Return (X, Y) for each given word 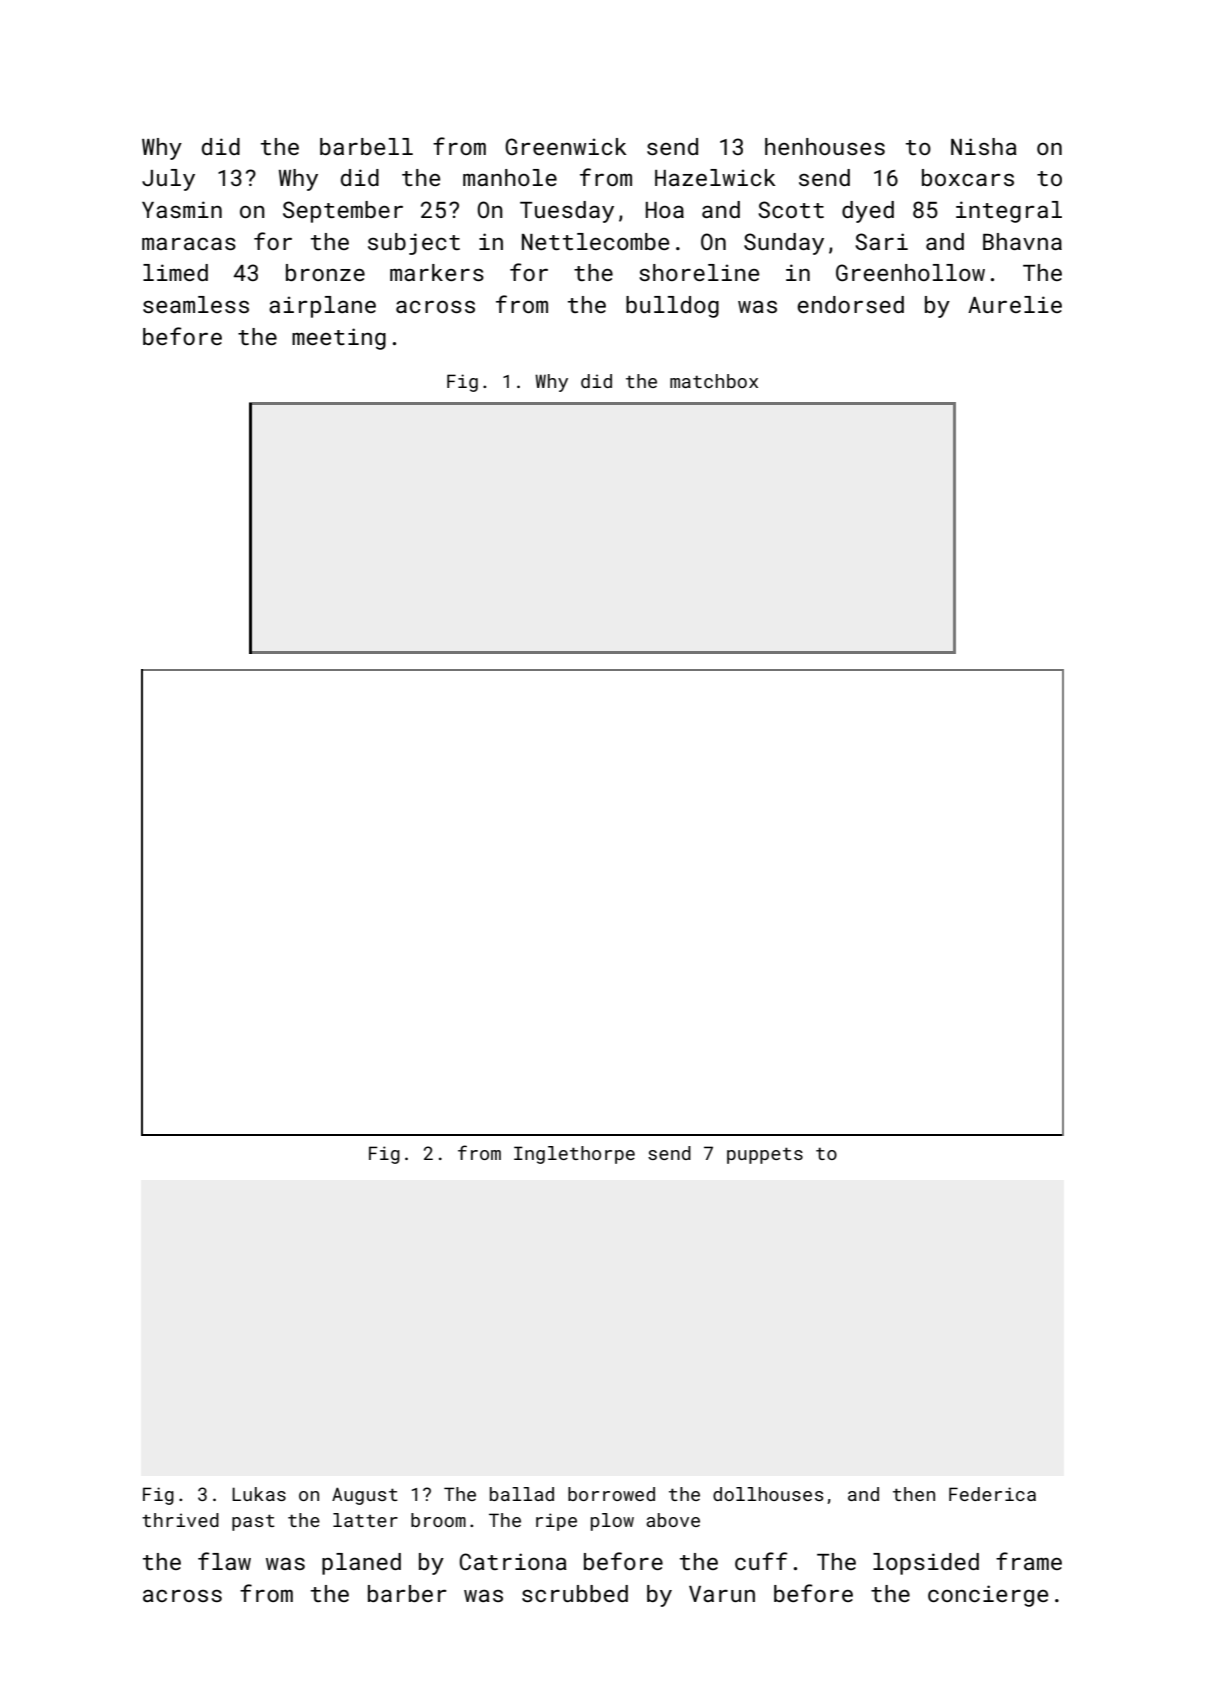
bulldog (672, 307)
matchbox (714, 381)
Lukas (259, 1494)
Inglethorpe (574, 1155)
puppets (765, 1155)
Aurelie (1015, 304)
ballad (522, 1494)
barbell (366, 146)
